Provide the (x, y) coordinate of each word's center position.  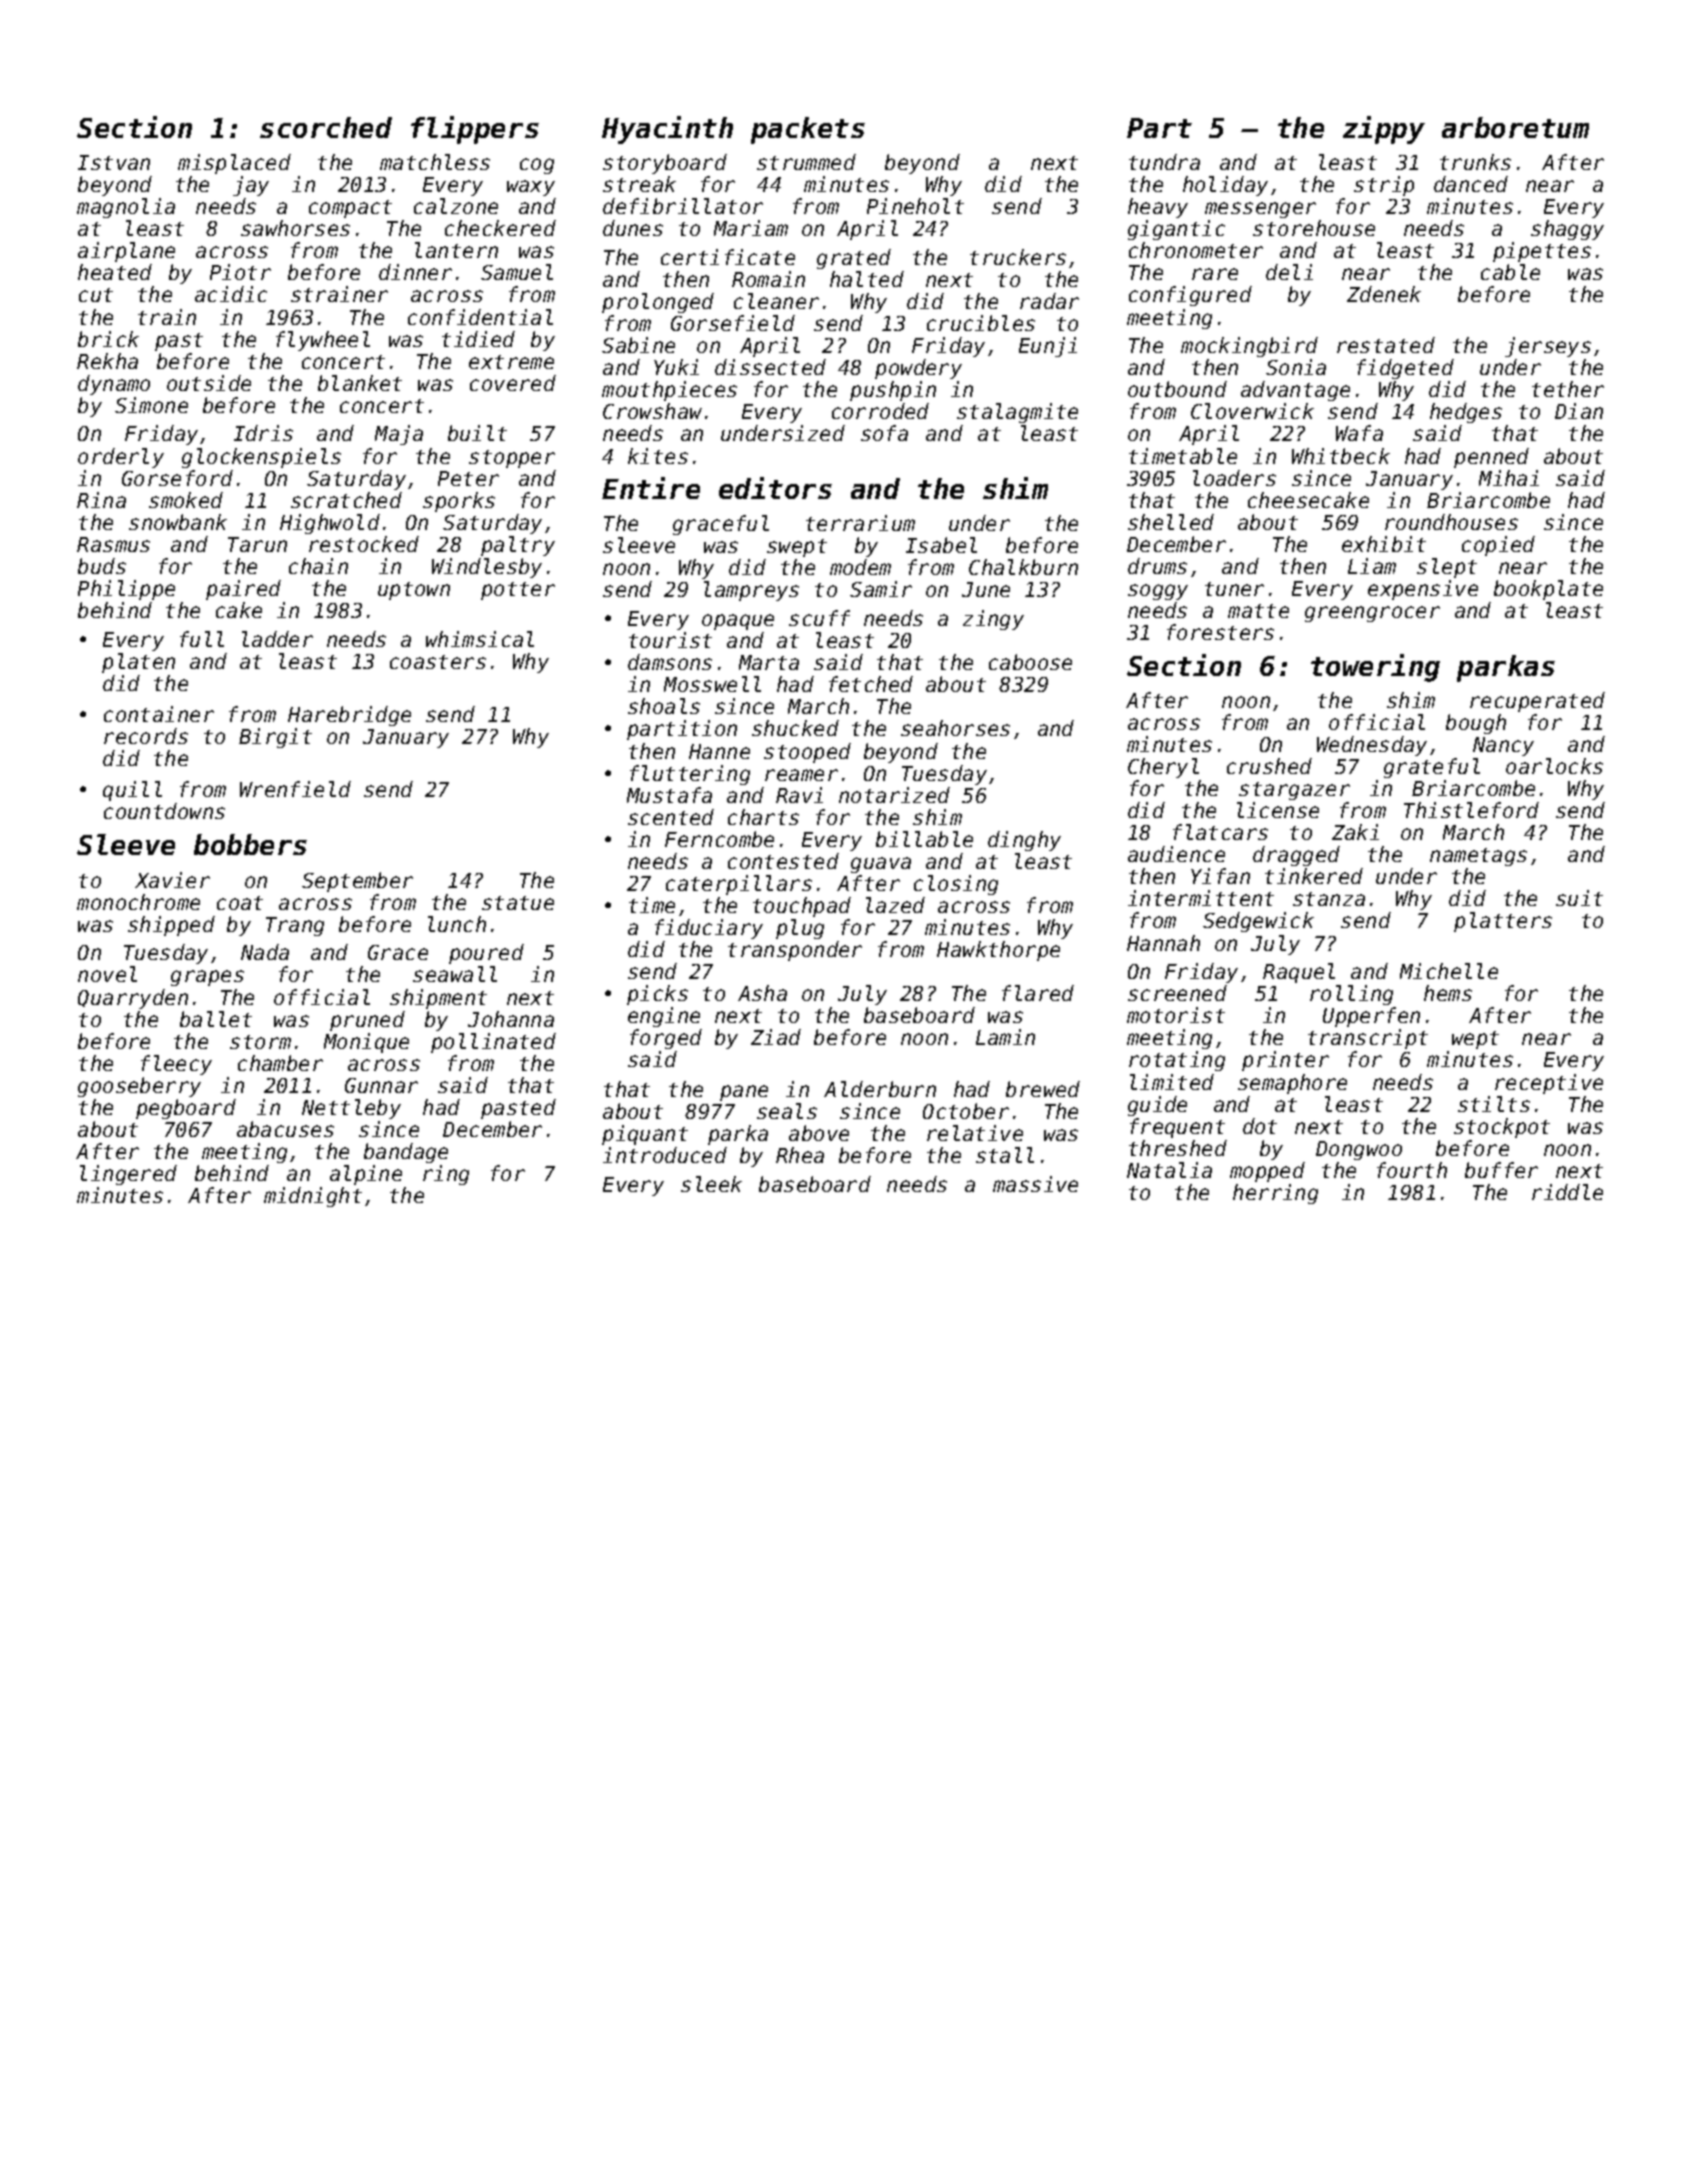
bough (1476, 724)
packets (808, 130)
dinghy (1024, 841)
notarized (894, 795)
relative (975, 1133)
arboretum (1515, 127)
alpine (366, 1175)
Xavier (172, 880)
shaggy (1567, 230)
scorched (326, 127)
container (159, 714)
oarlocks (1554, 766)
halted (867, 279)
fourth (1412, 1170)
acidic (231, 294)
